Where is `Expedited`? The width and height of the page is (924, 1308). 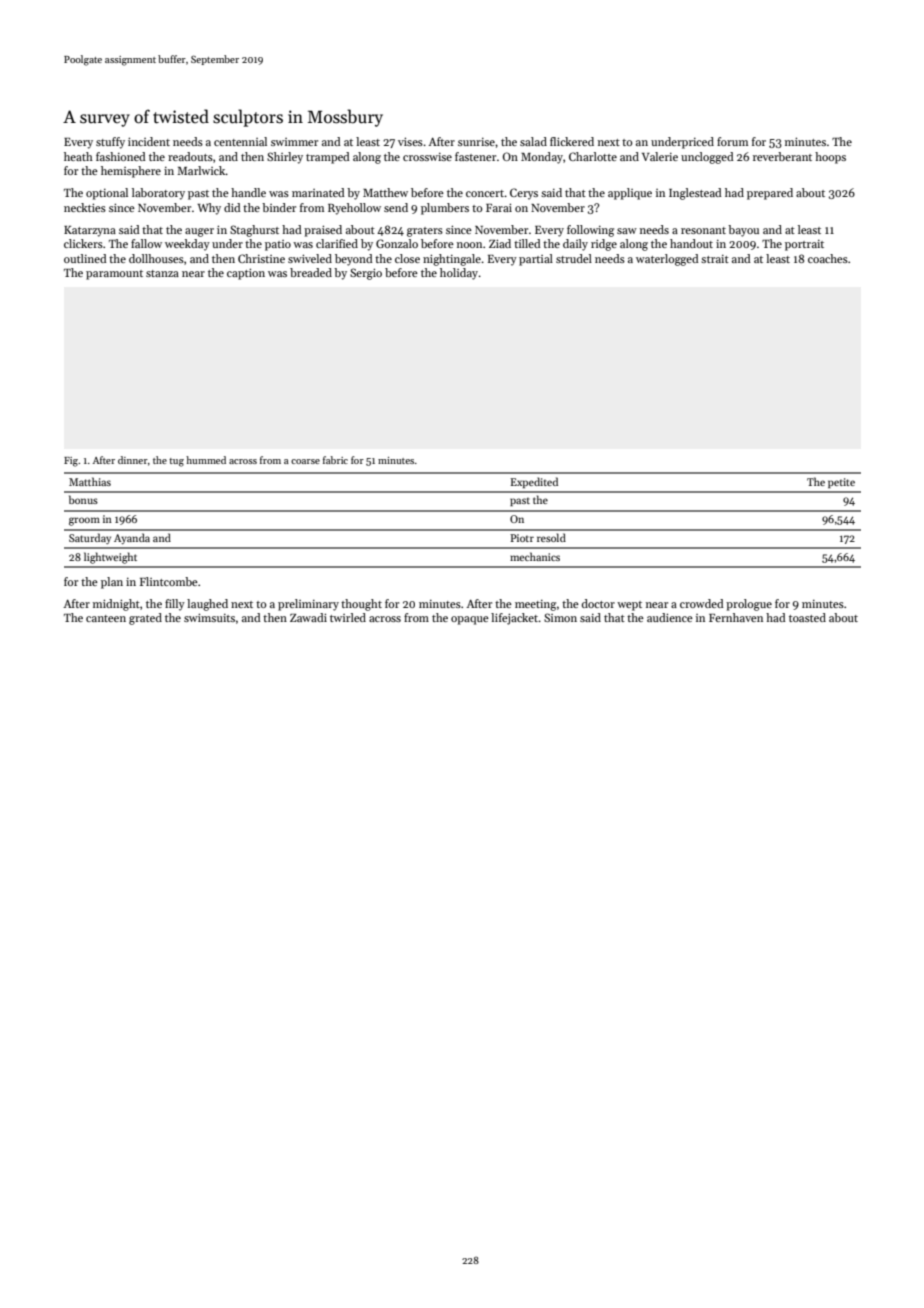 Expedited is located at coordinates (534, 482).
